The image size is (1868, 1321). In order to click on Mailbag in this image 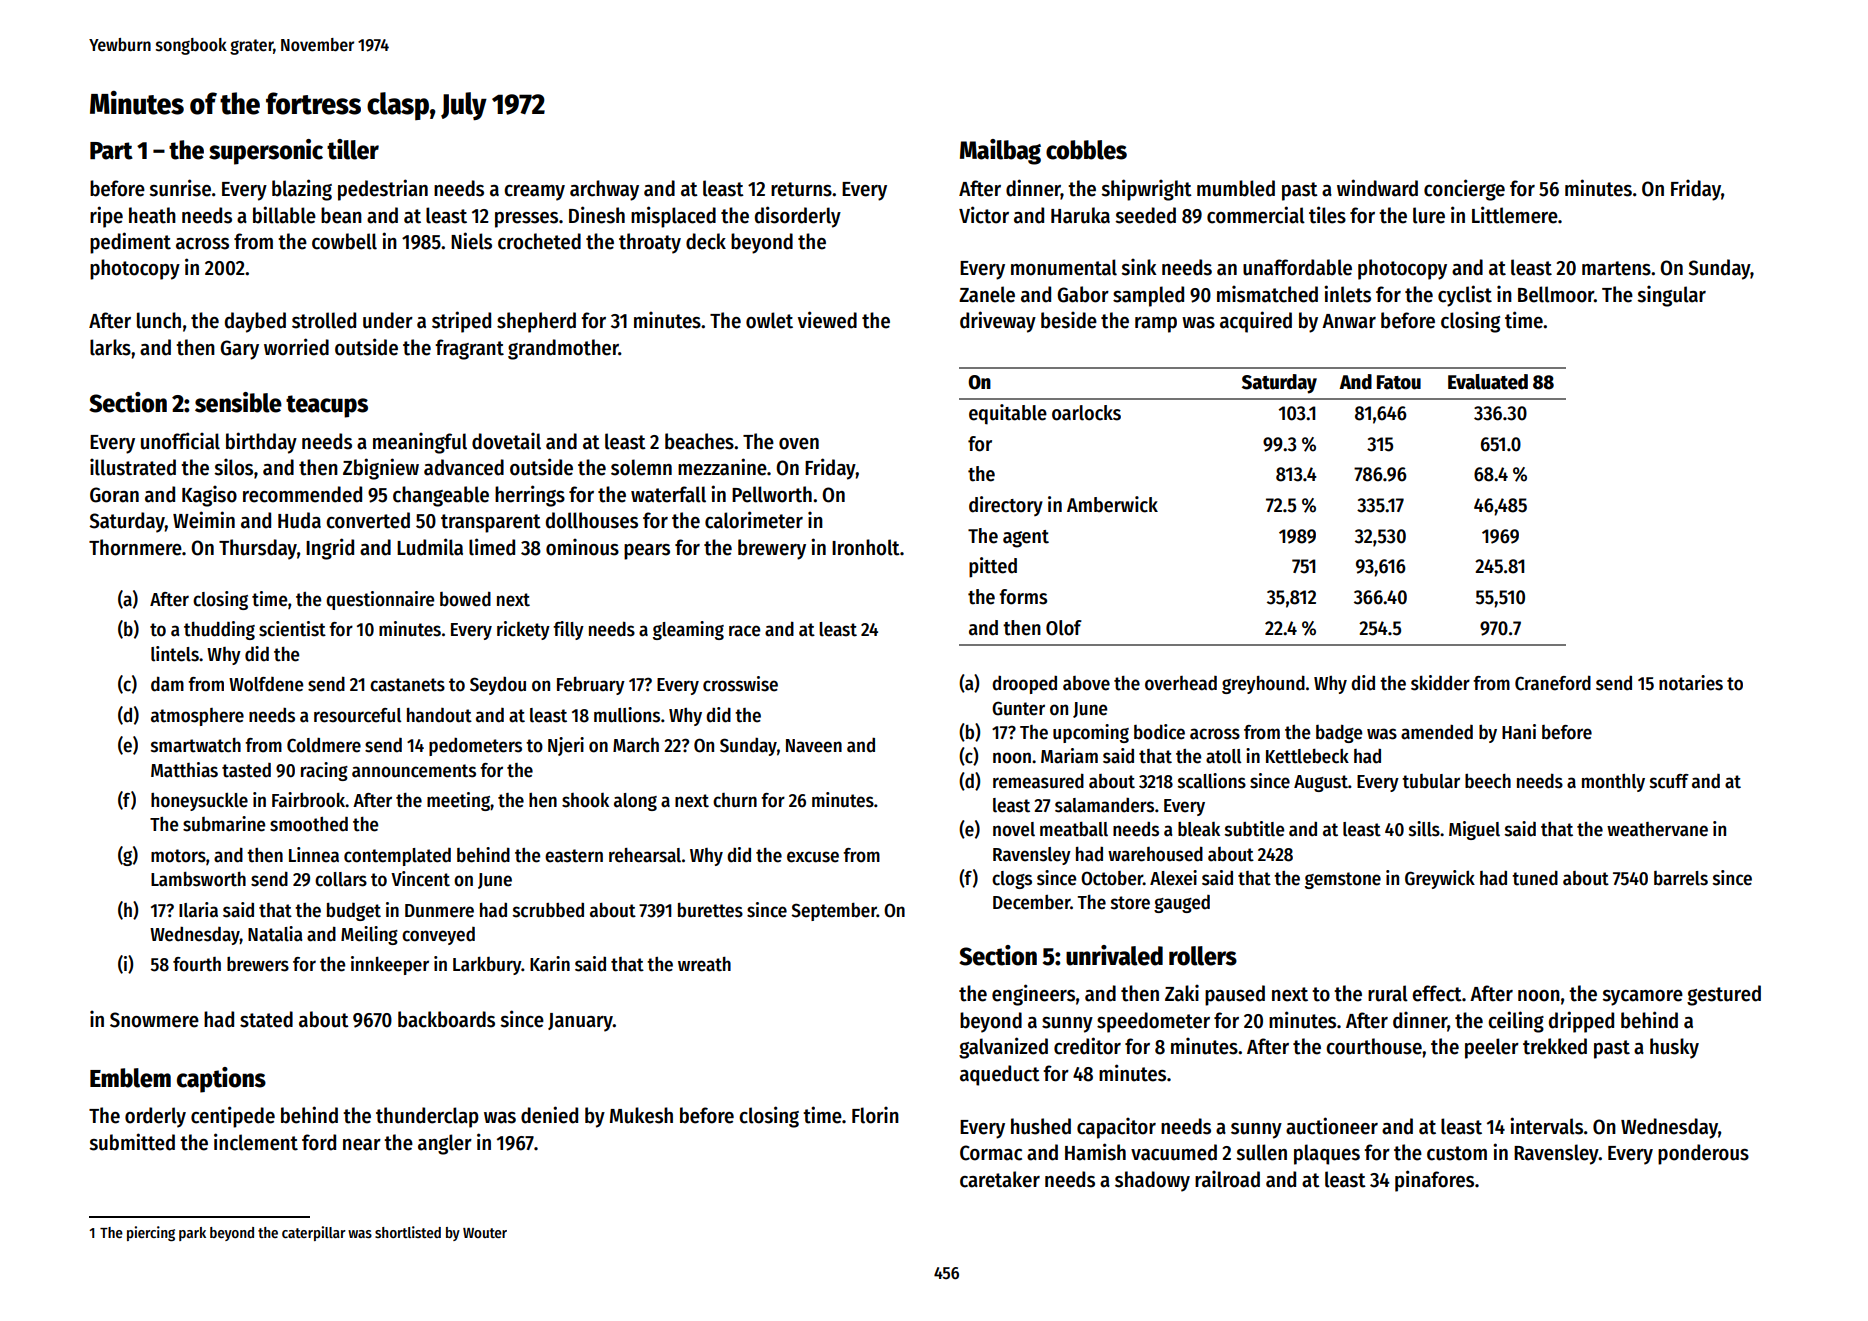, I will do `click(1000, 152)`.
